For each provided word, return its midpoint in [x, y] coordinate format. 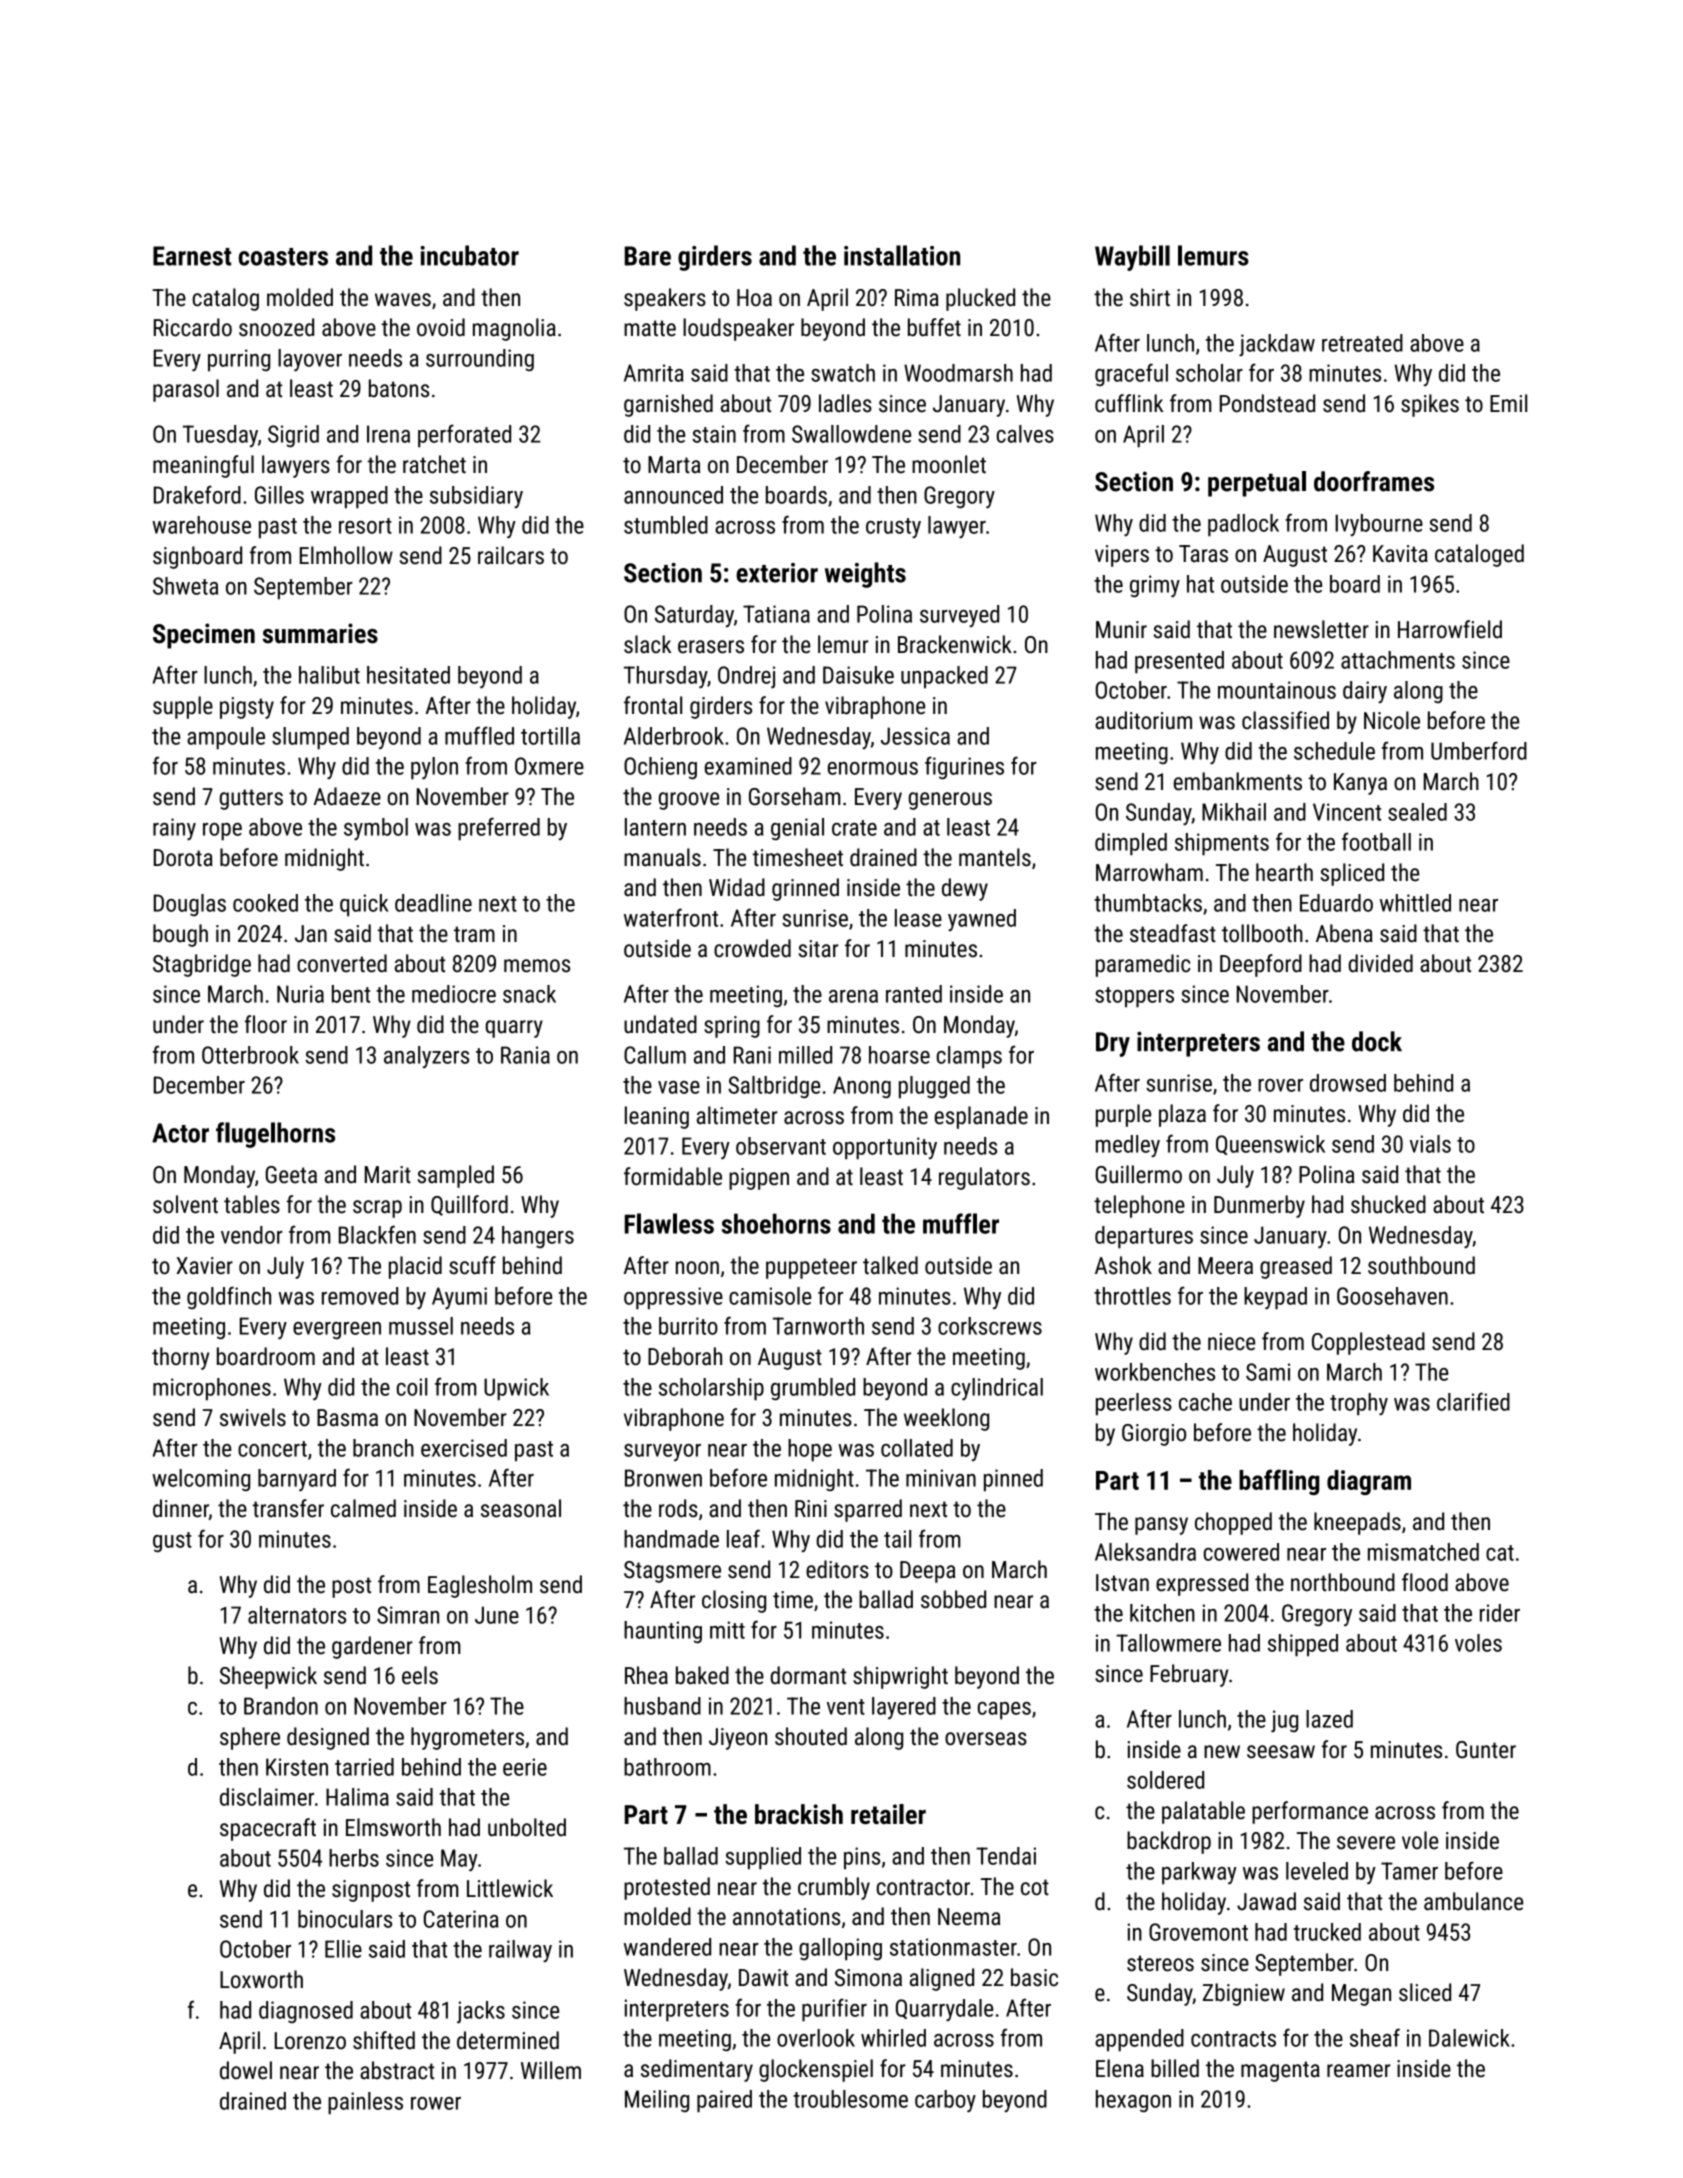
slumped [310, 738]
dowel [246, 2070]
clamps [969, 1057]
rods [678, 1508]
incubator [469, 255]
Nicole [1392, 720]
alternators [297, 1615]
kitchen [1162, 1613]
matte [650, 328]
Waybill [1132, 258]
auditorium [1143, 720]
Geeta [291, 1175]
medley [1128, 1146]
